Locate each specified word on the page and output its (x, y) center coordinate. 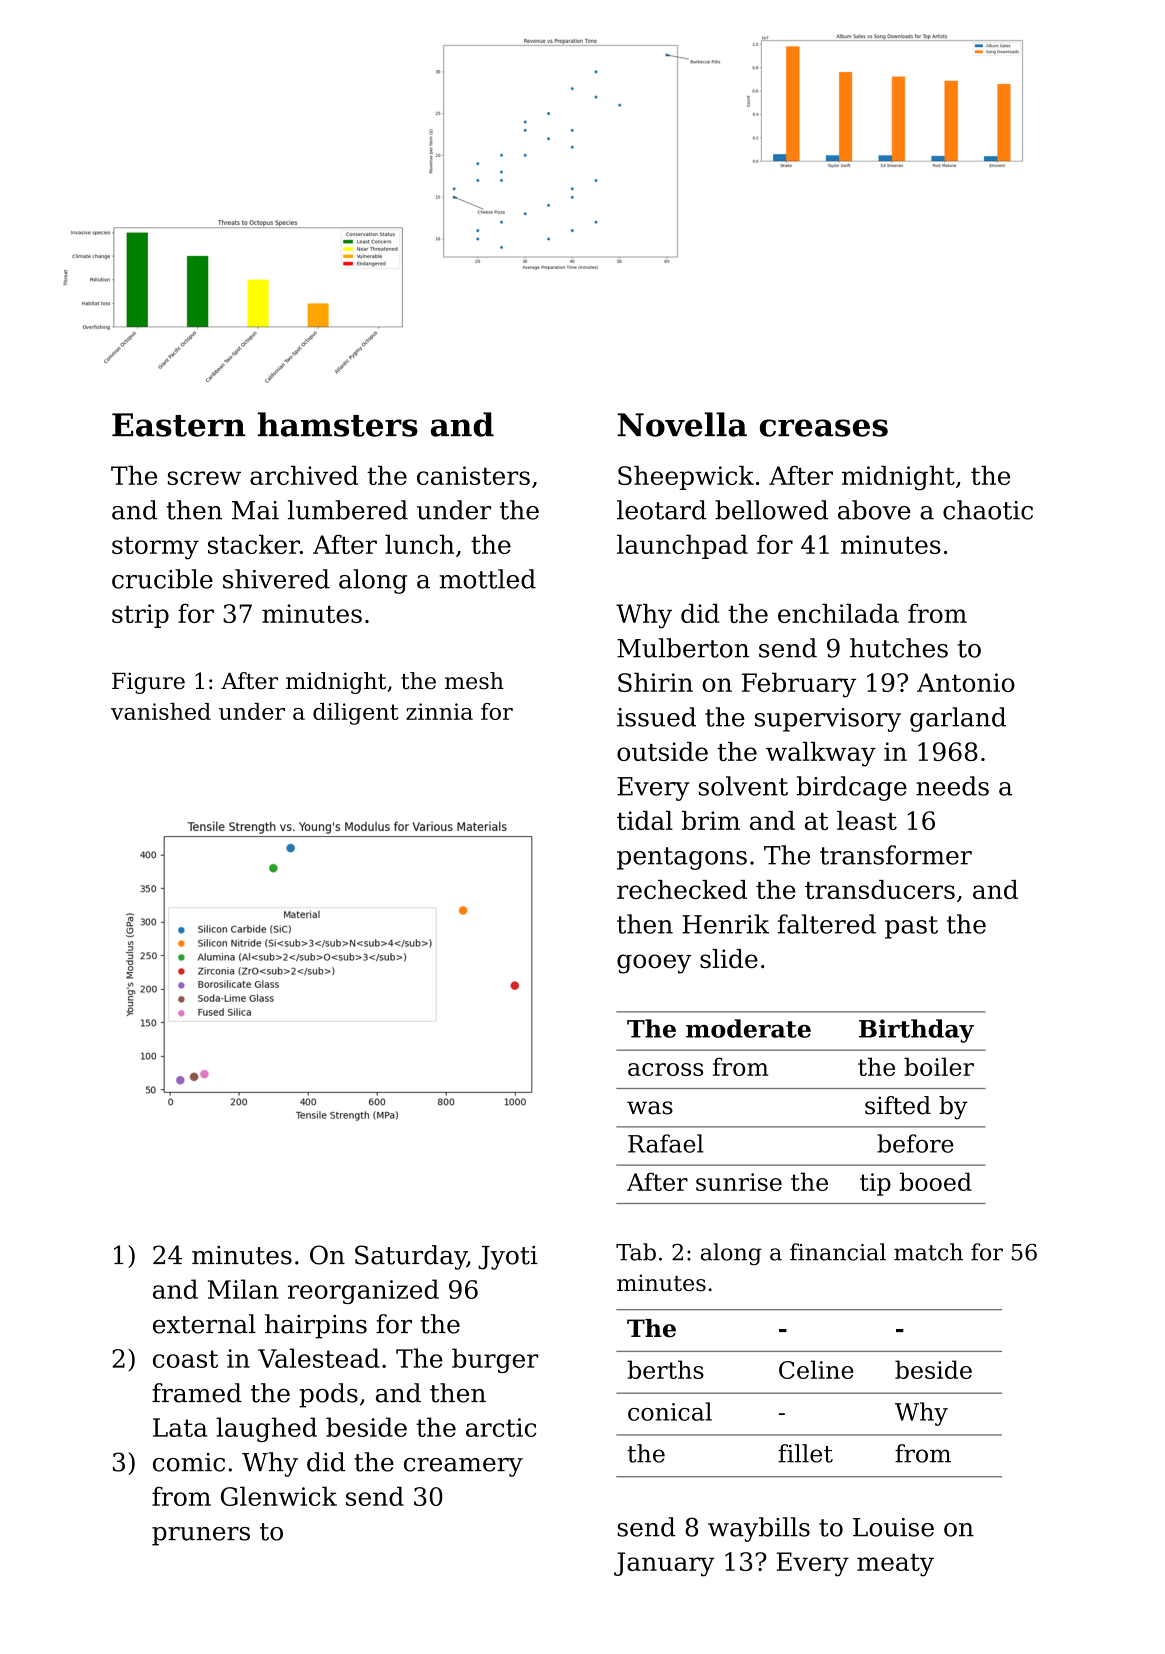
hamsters (338, 424)
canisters (473, 475)
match (928, 1252)
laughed (266, 1429)
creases (824, 428)
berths (665, 1369)
